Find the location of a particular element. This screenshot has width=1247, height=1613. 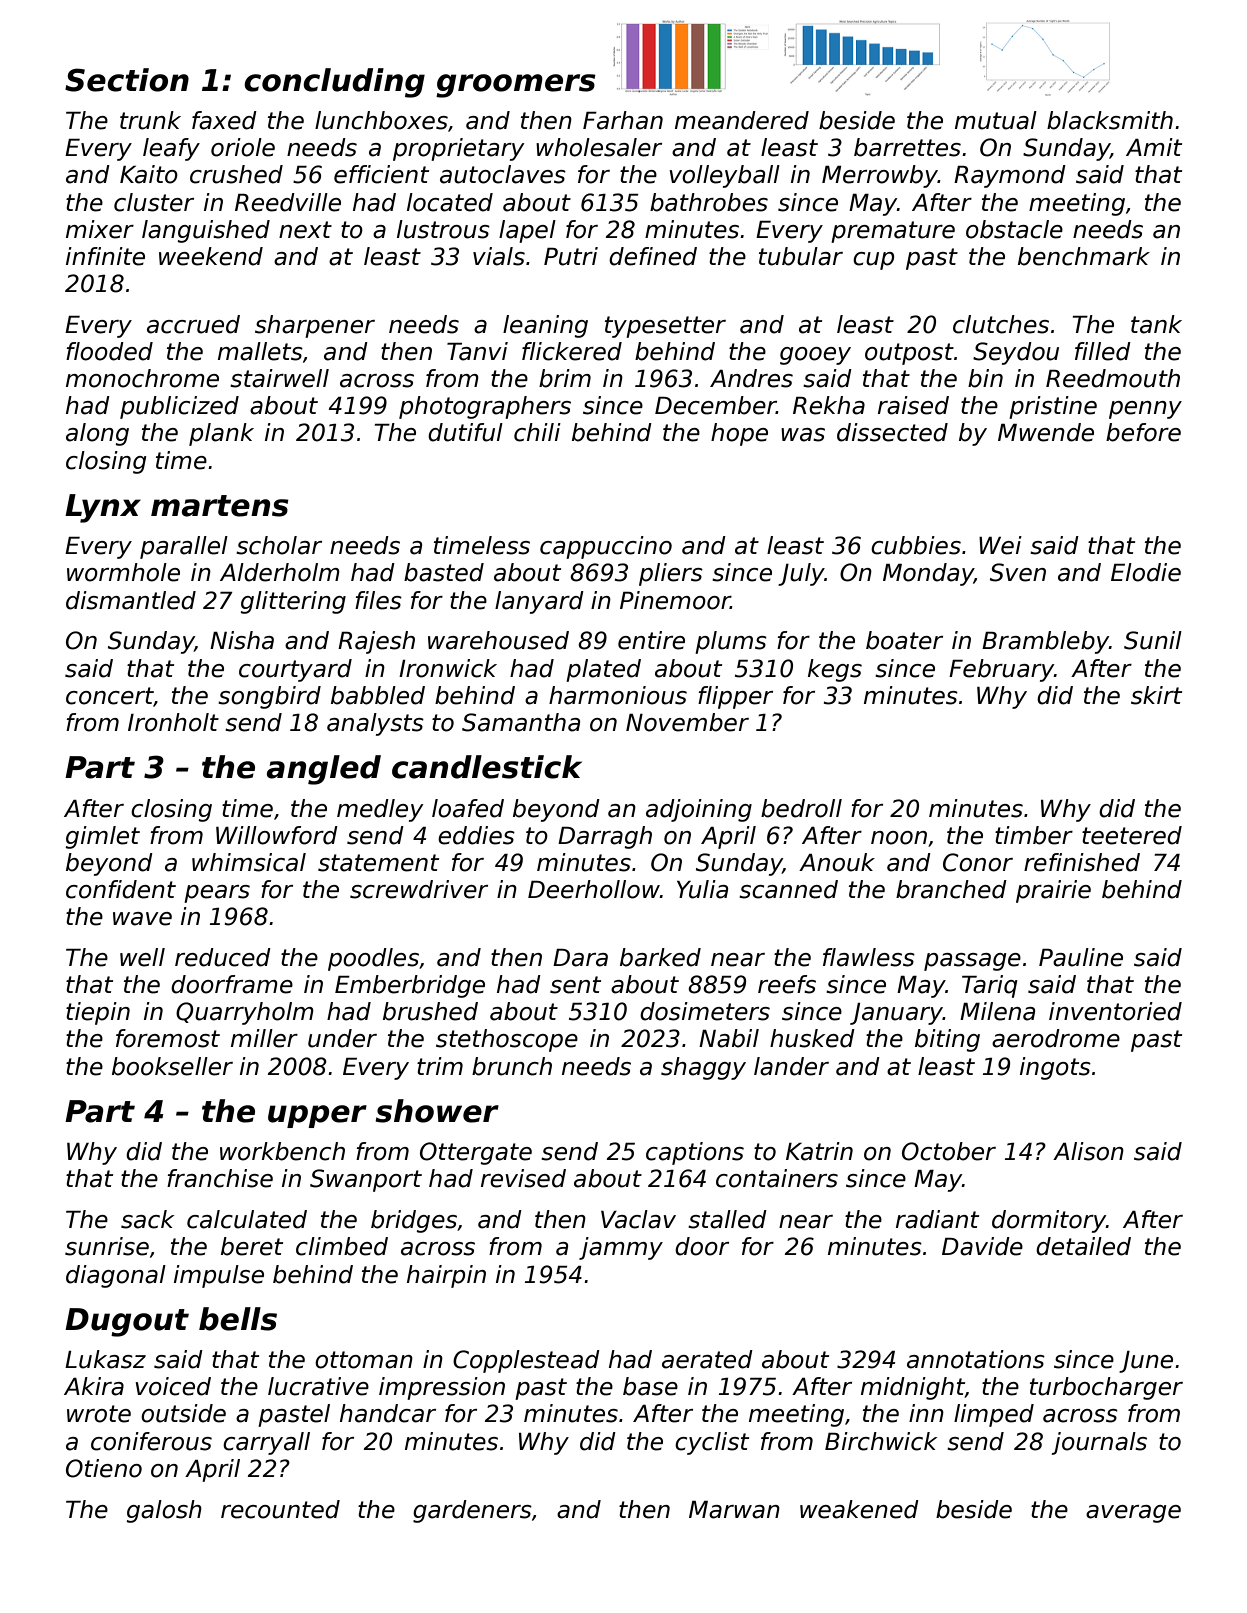

adjoining is located at coordinates (699, 810).
